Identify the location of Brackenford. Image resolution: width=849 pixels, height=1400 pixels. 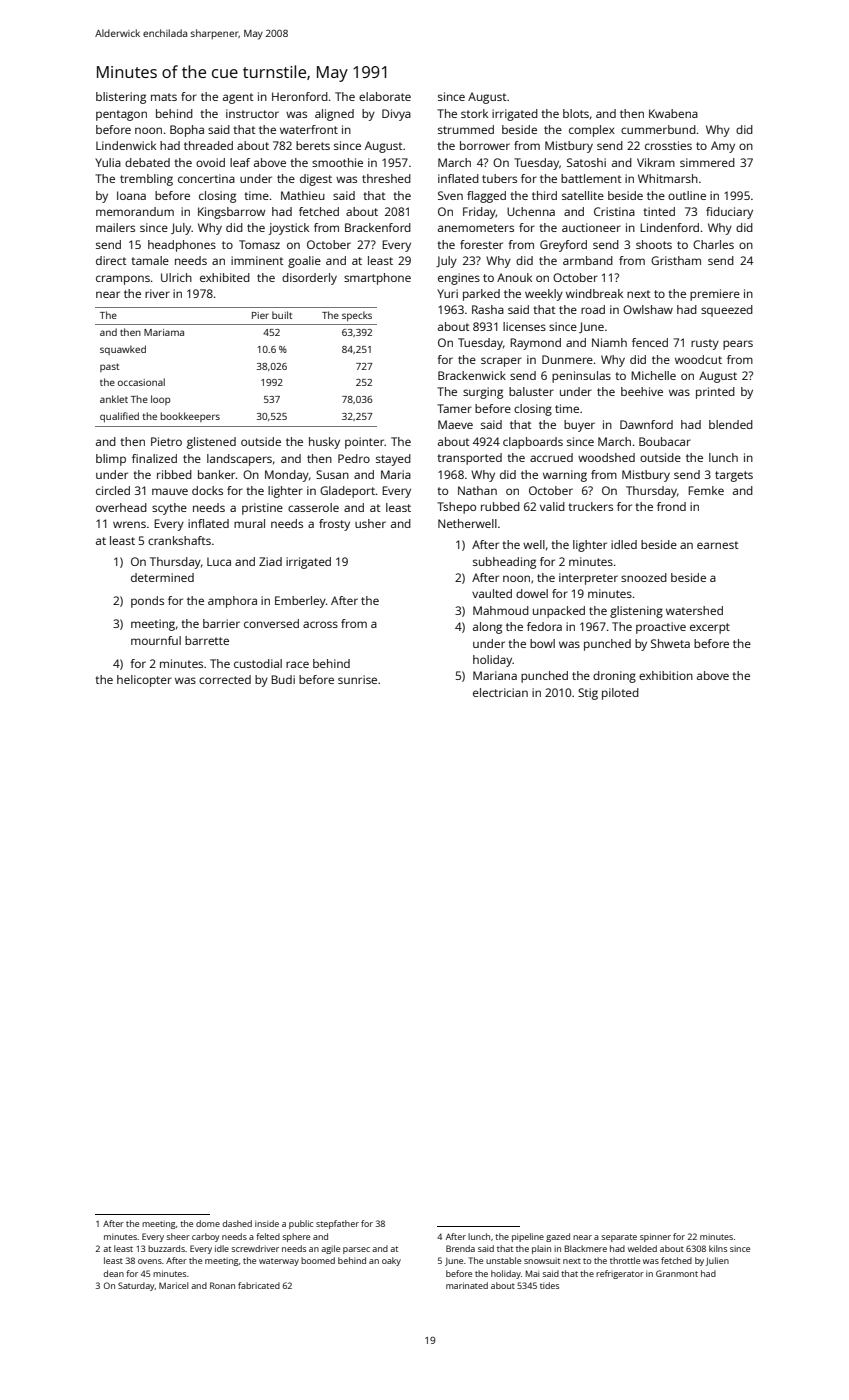
(378, 227).
